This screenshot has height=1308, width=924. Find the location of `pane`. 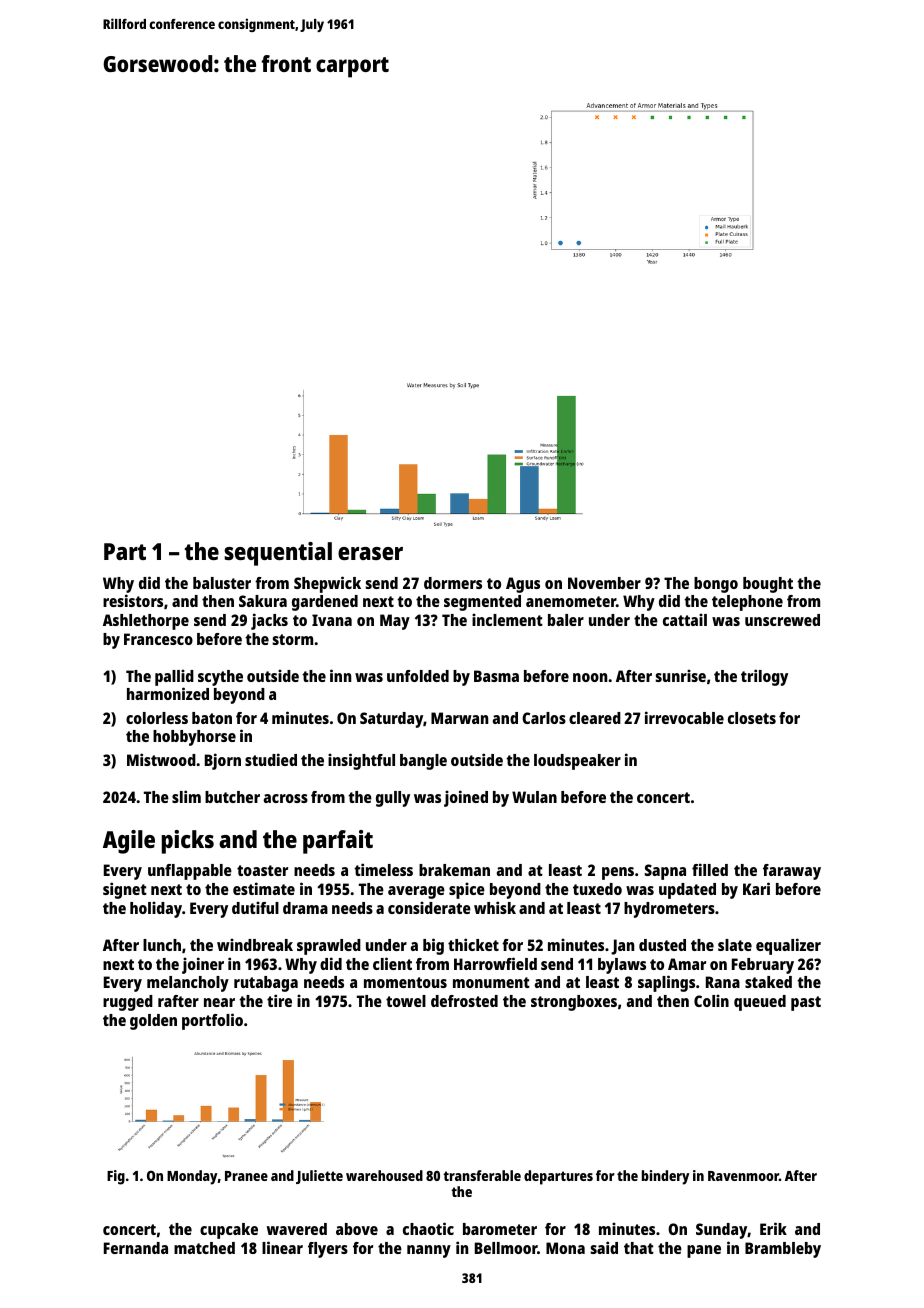

pane is located at coordinates (704, 1251).
